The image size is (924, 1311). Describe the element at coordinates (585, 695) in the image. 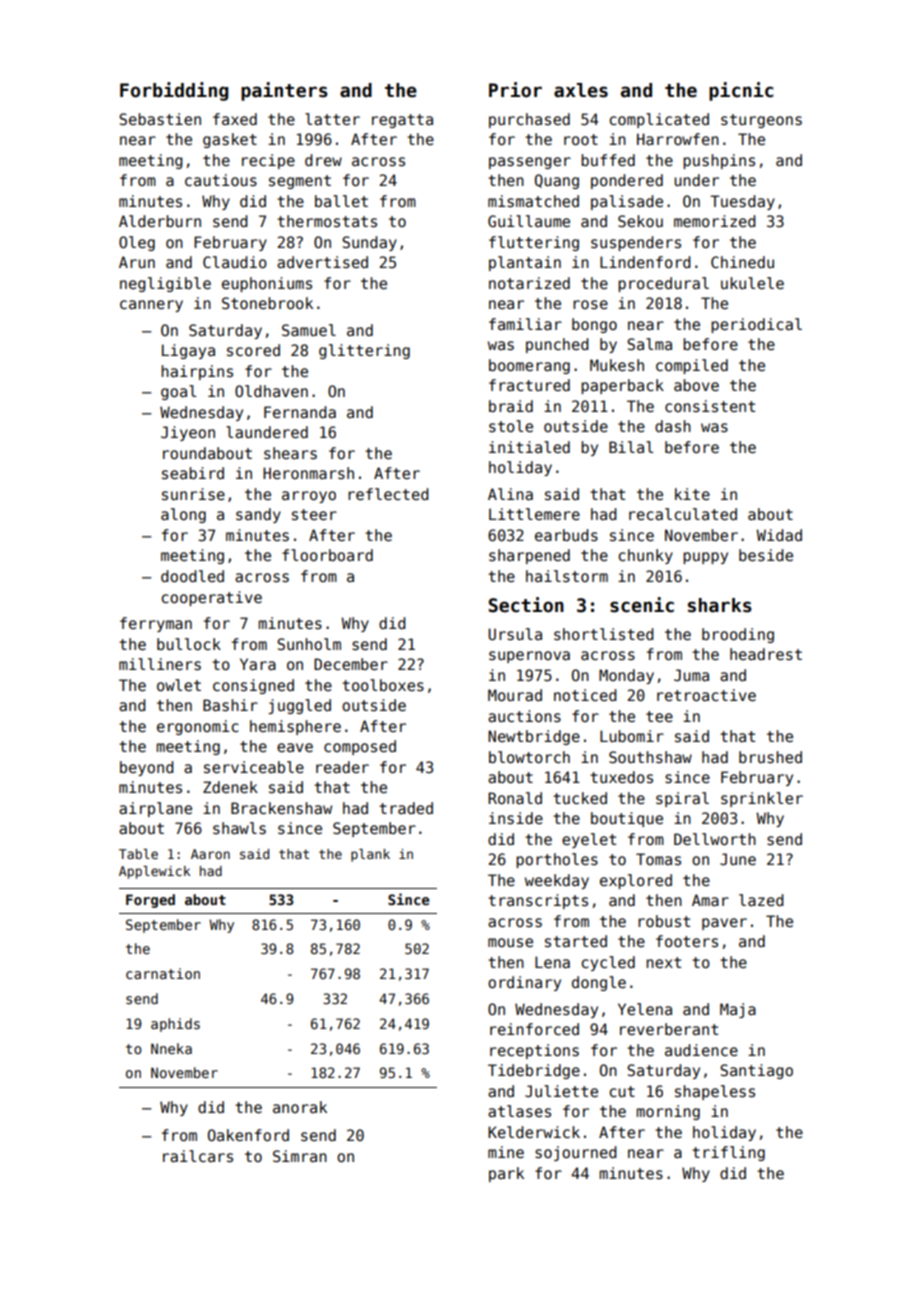

I see `noticed` at that location.
